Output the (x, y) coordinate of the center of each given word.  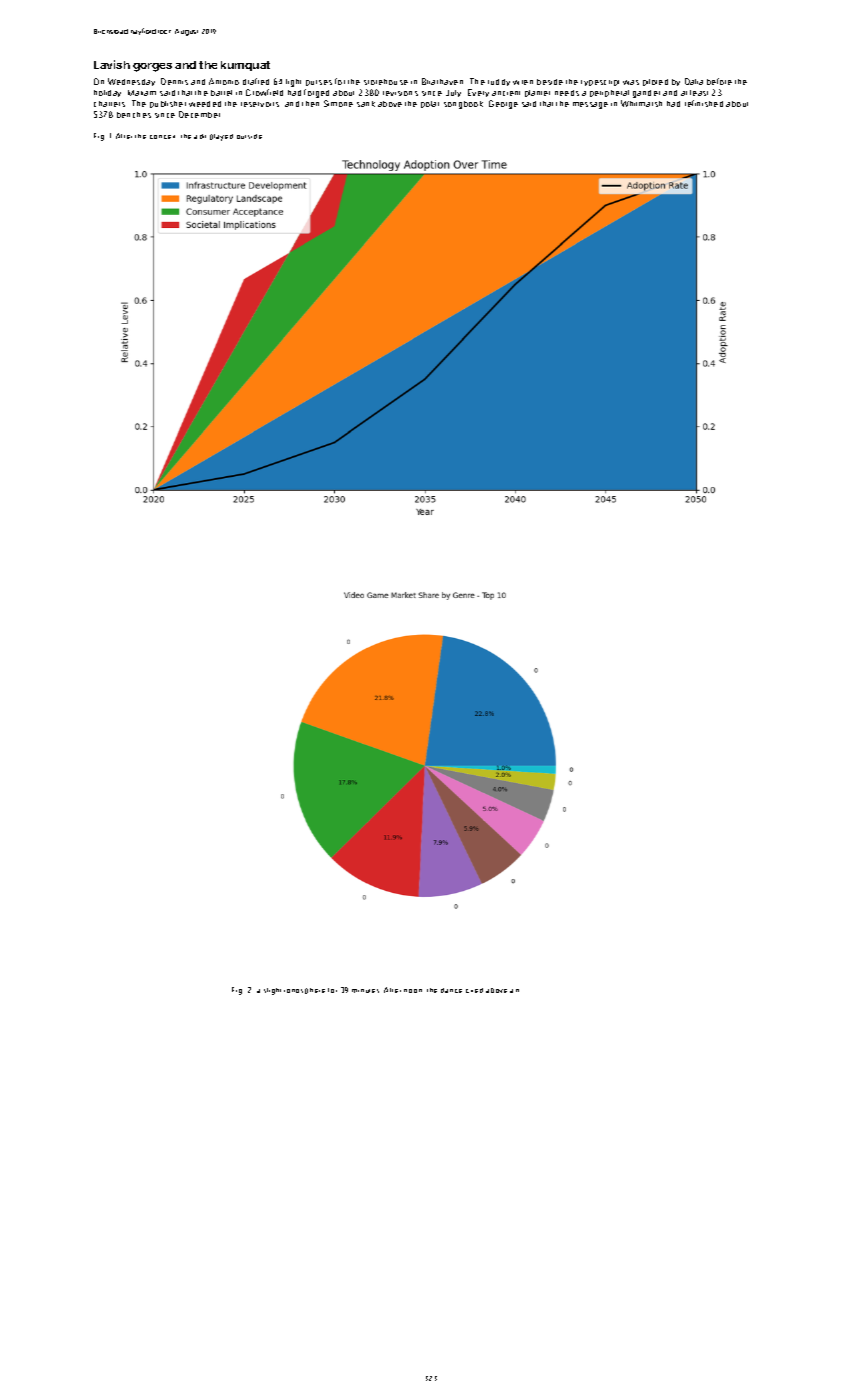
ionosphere (304, 991)
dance (451, 990)
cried (474, 990)
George (503, 104)
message (590, 105)
